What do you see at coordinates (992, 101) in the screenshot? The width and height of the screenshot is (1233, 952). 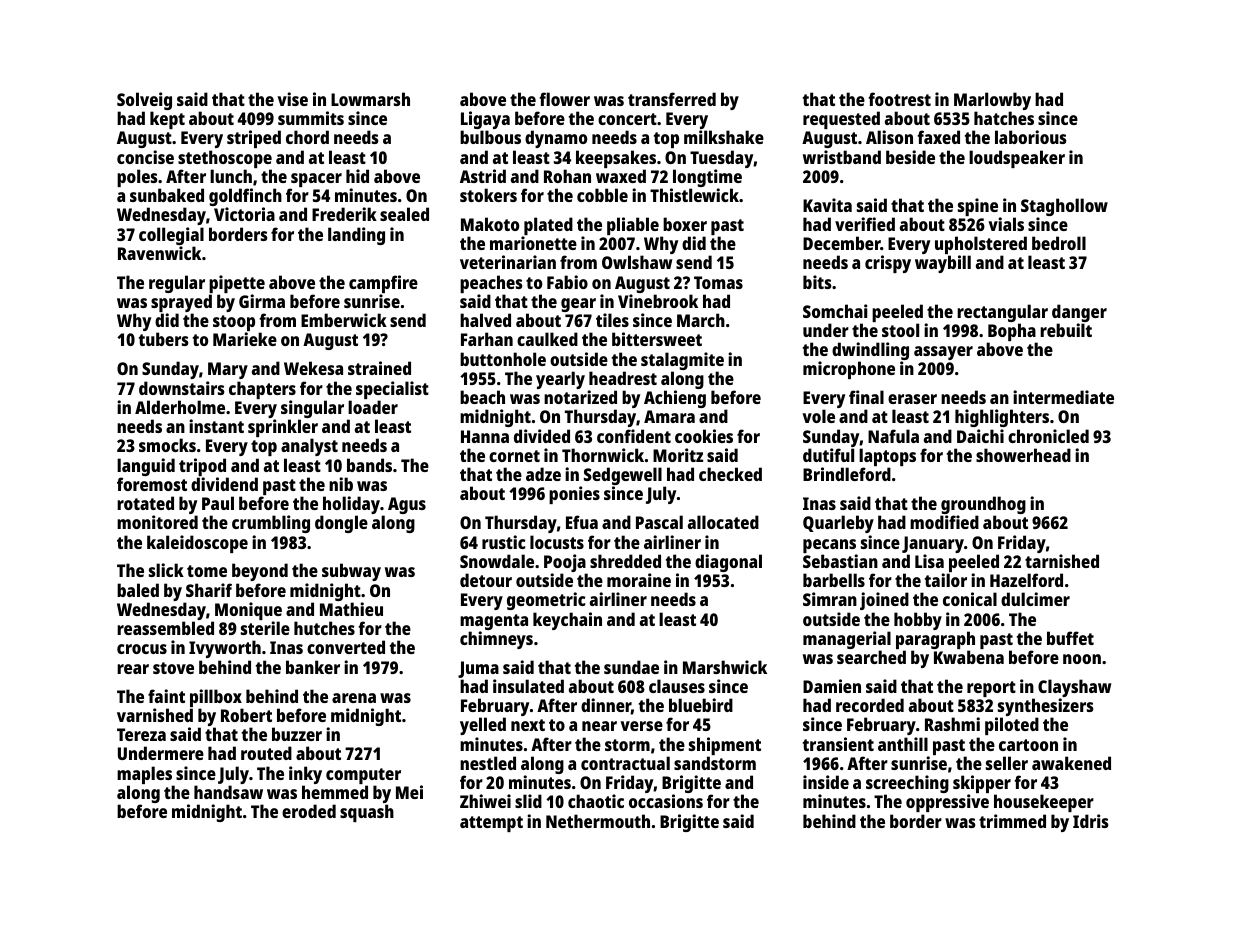 I see `Marlowby` at bounding box center [992, 101].
